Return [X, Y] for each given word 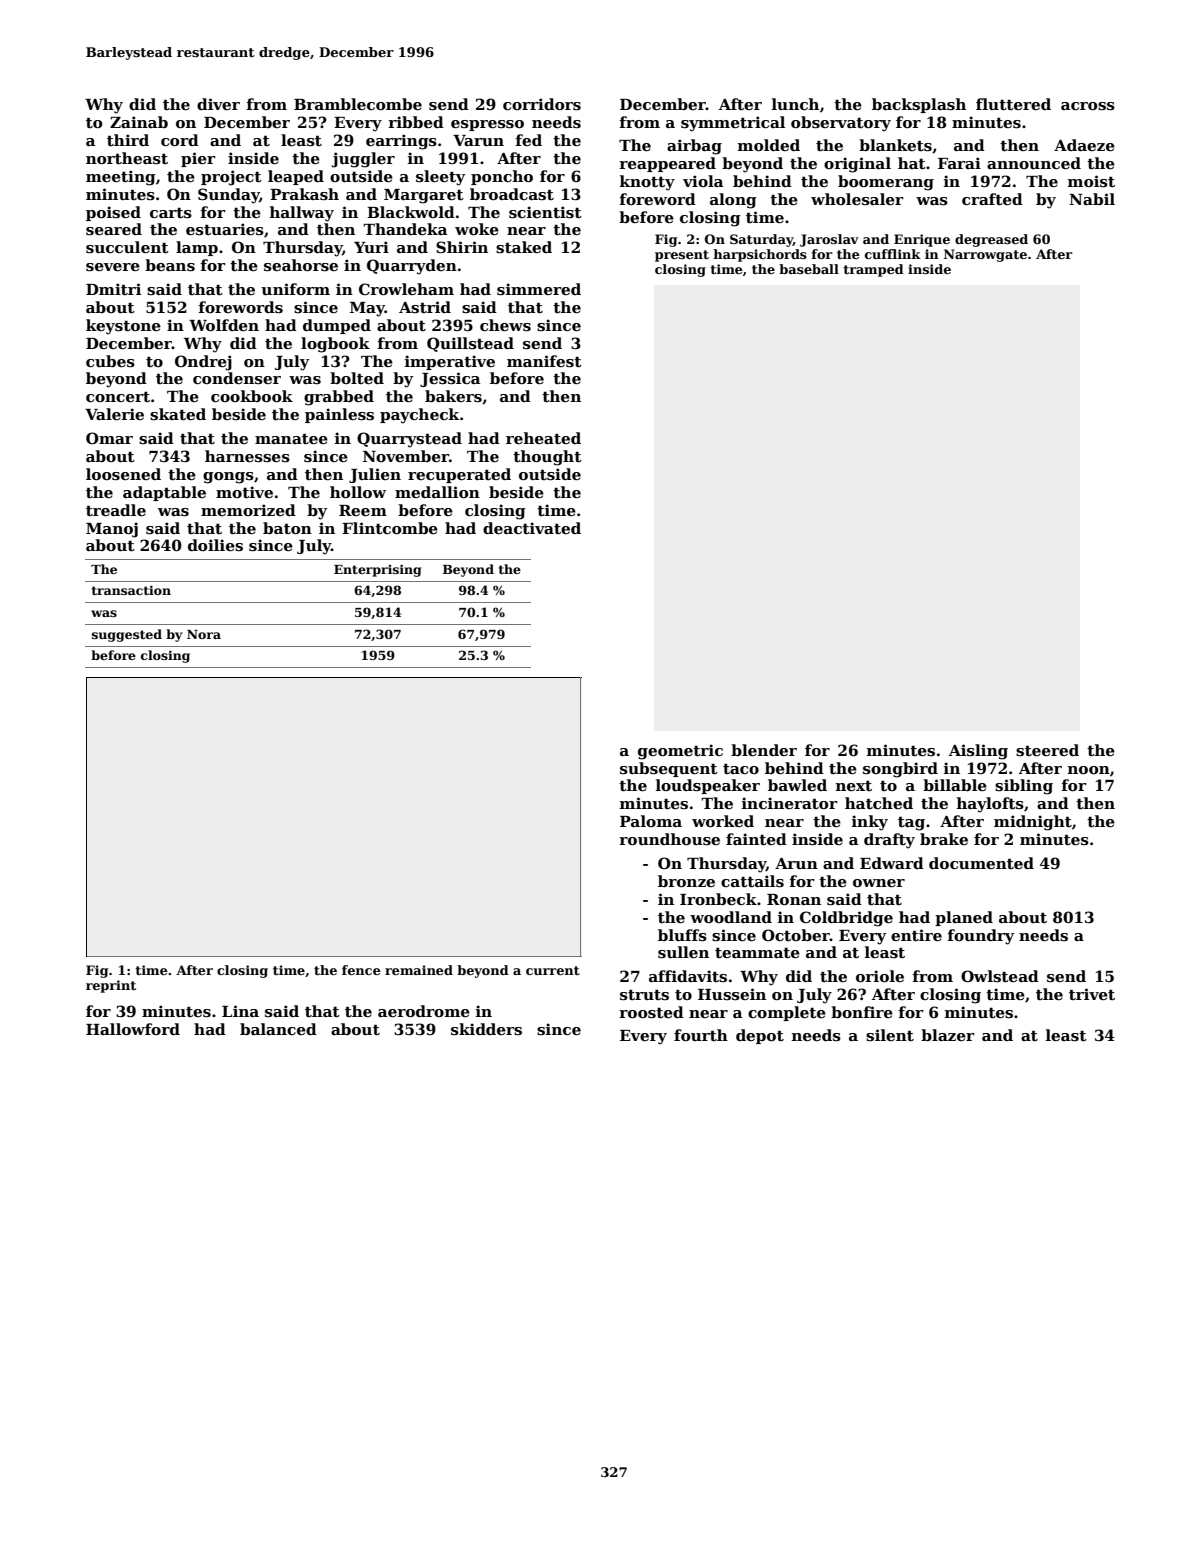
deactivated [532, 528]
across [1088, 106]
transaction [131, 590]
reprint [111, 986]
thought [547, 458]
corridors [542, 104]
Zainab [139, 122]
